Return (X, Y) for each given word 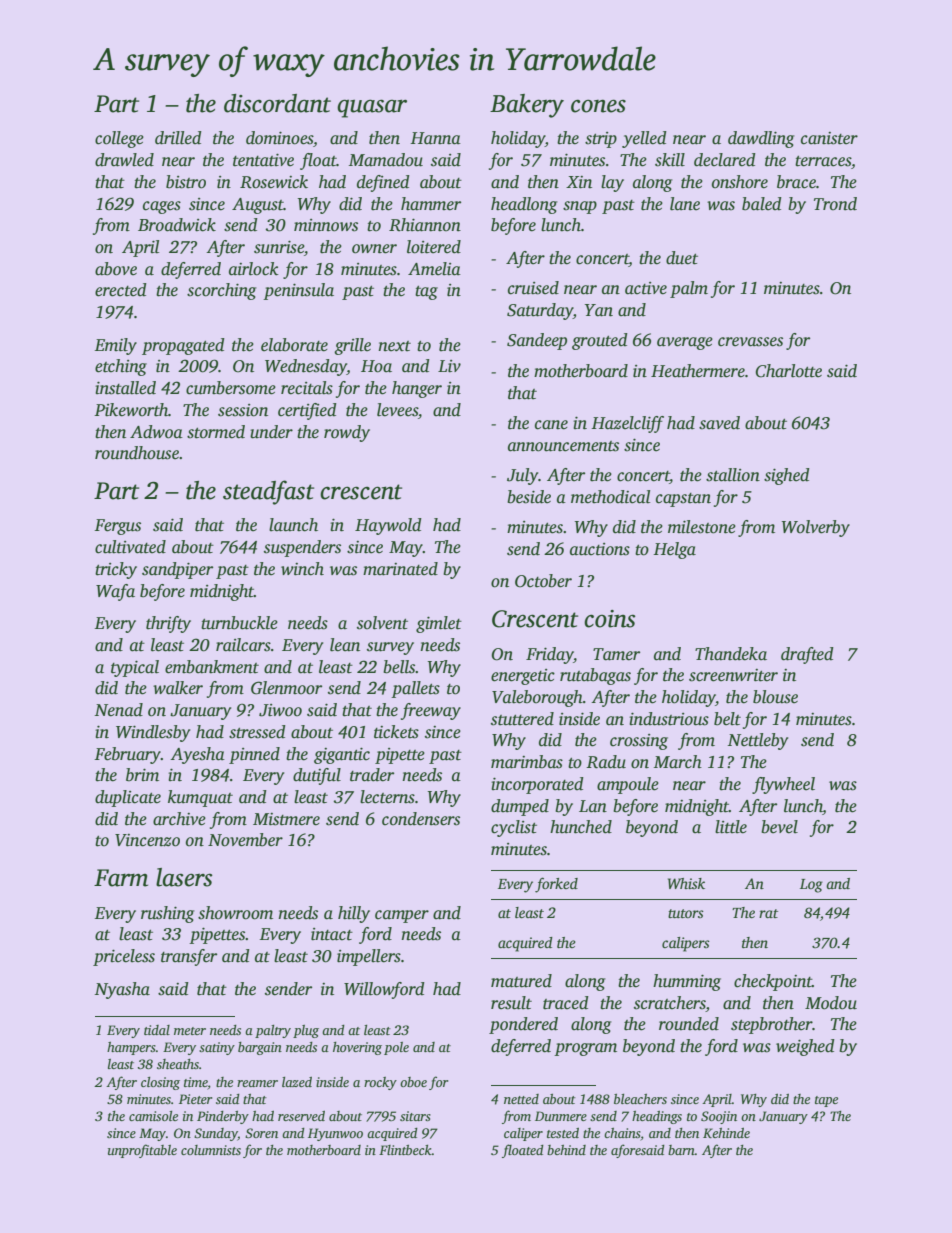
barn (681, 1150)
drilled (178, 138)
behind (566, 1150)
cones (598, 106)
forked (556, 885)
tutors (686, 913)
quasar (372, 108)
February (127, 755)
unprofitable (142, 1151)
